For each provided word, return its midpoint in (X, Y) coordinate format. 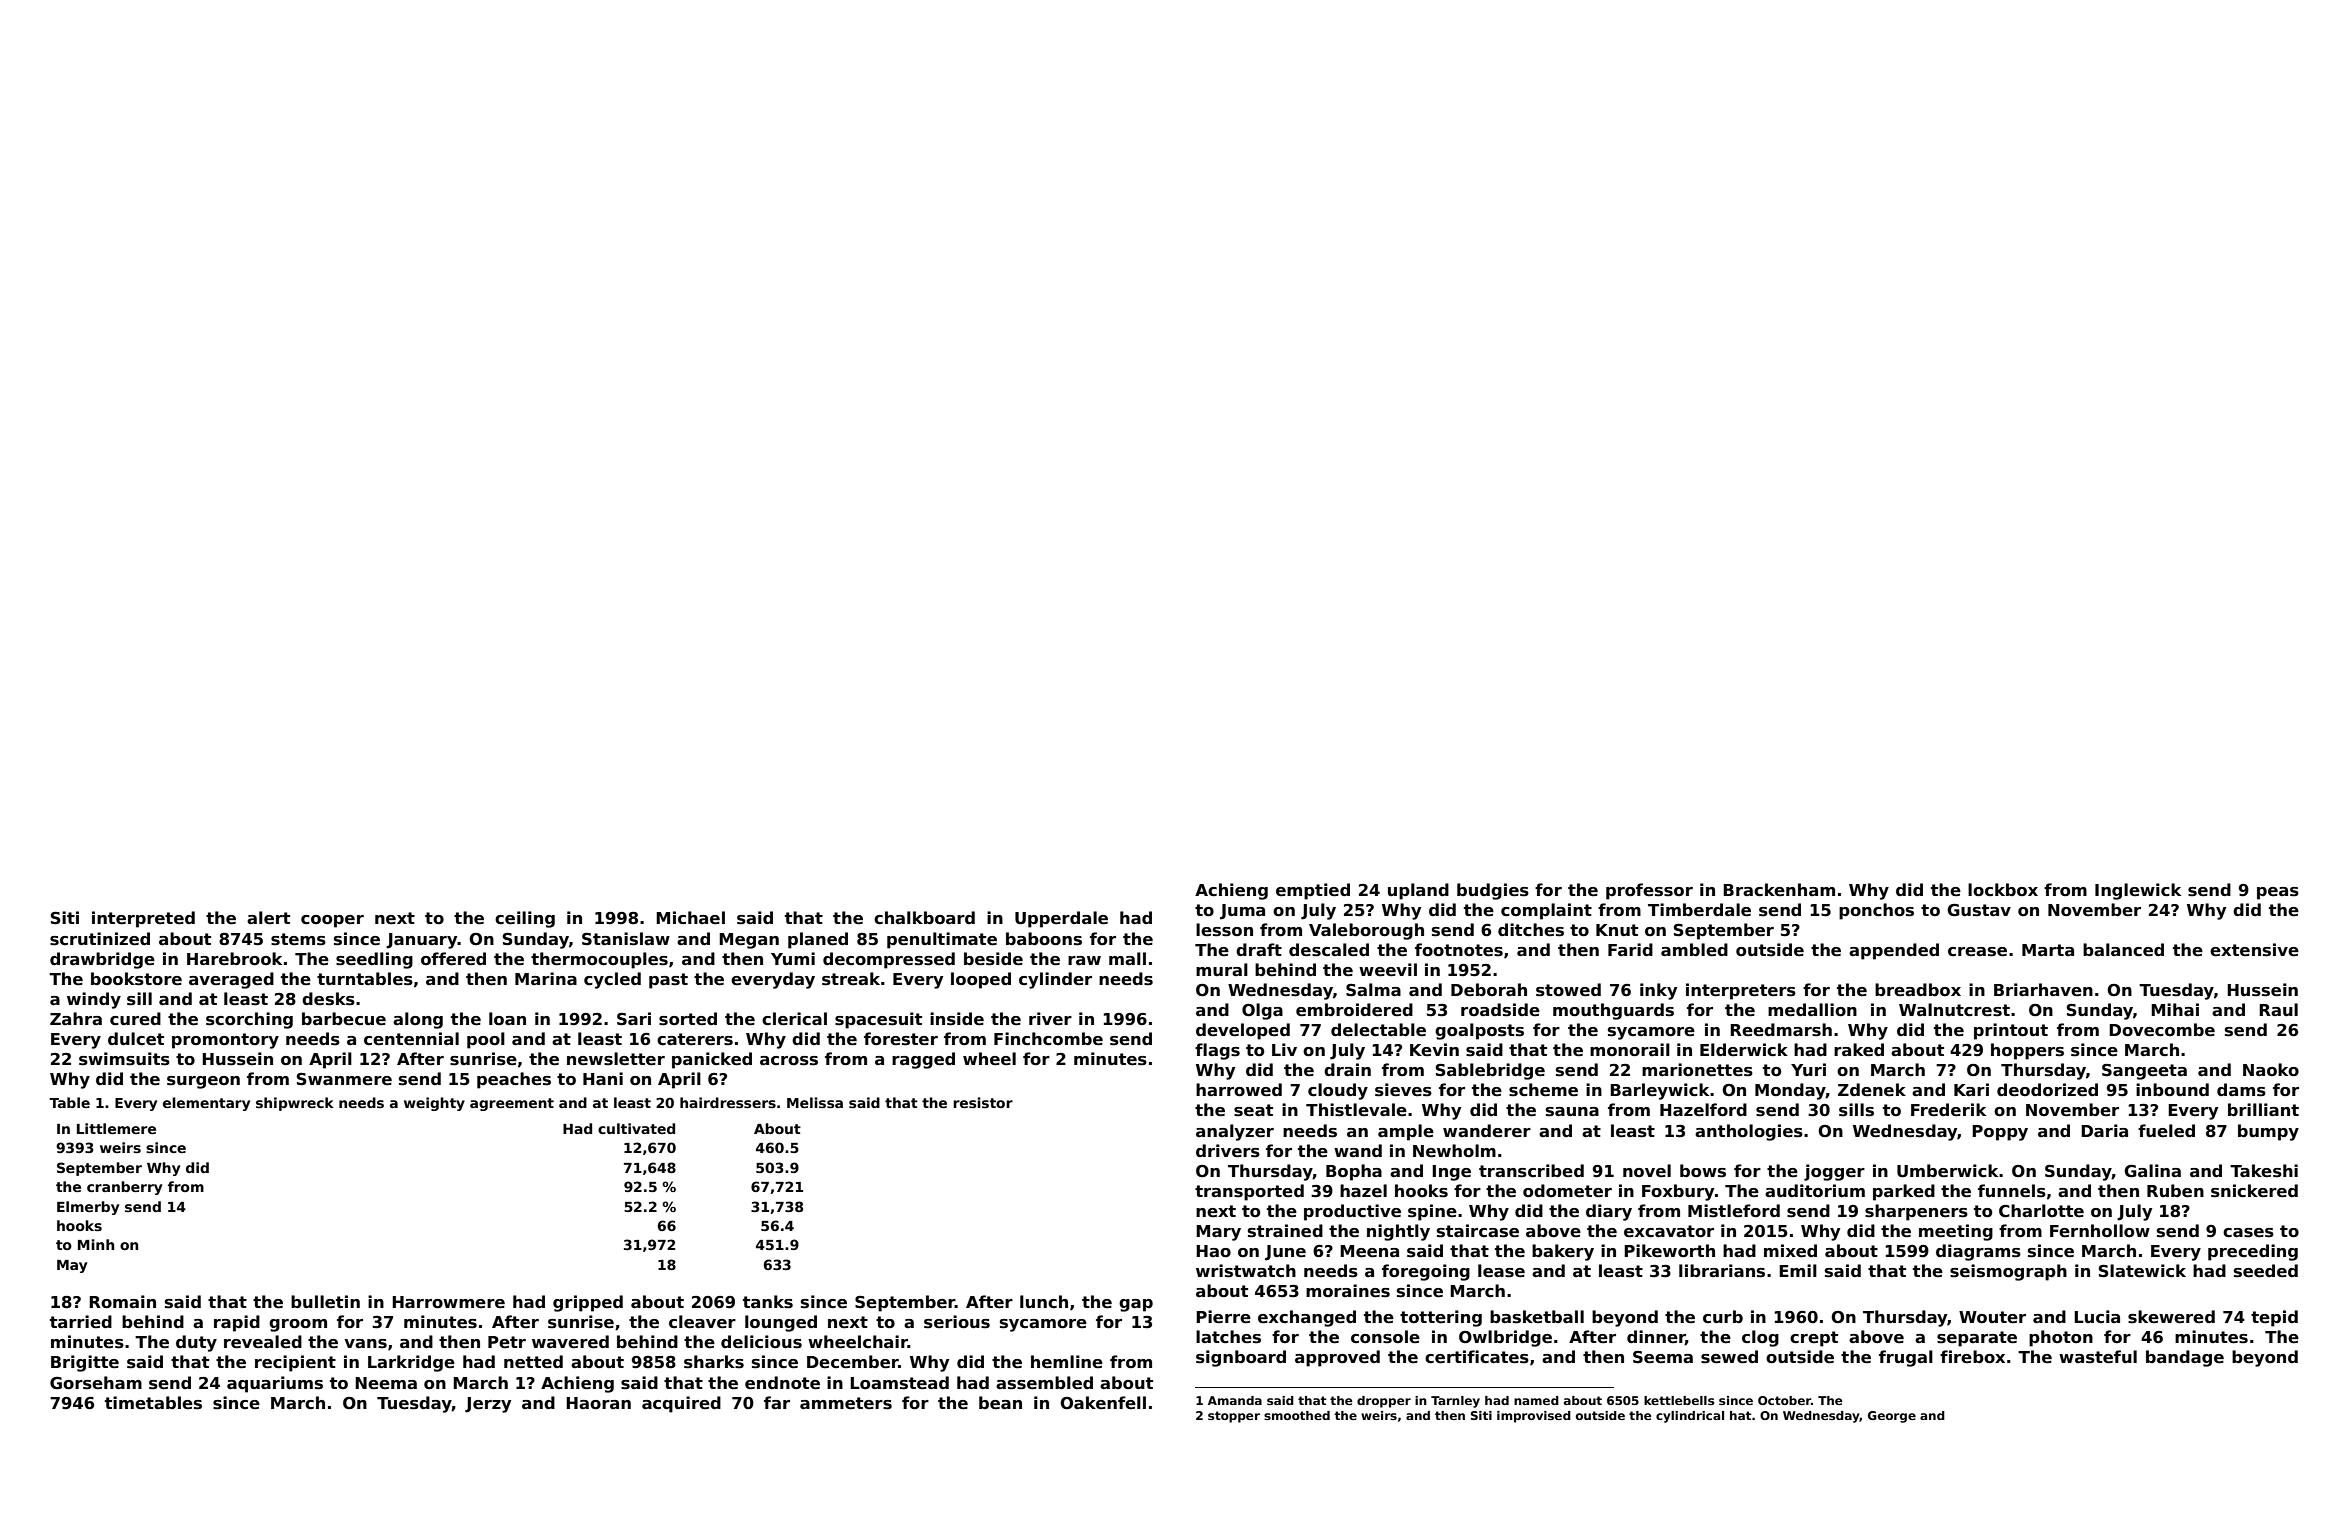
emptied (1313, 891)
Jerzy (488, 1405)
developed (1243, 1031)
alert (268, 918)
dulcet (136, 1039)
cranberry (124, 1188)
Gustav (1979, 910)
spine (1432, 1212)
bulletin (325, 1302)
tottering (1441, 1318)
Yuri (1808, 1069)
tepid (2274, 1318)
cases (2248, 1233)
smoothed (1297, 1415)
